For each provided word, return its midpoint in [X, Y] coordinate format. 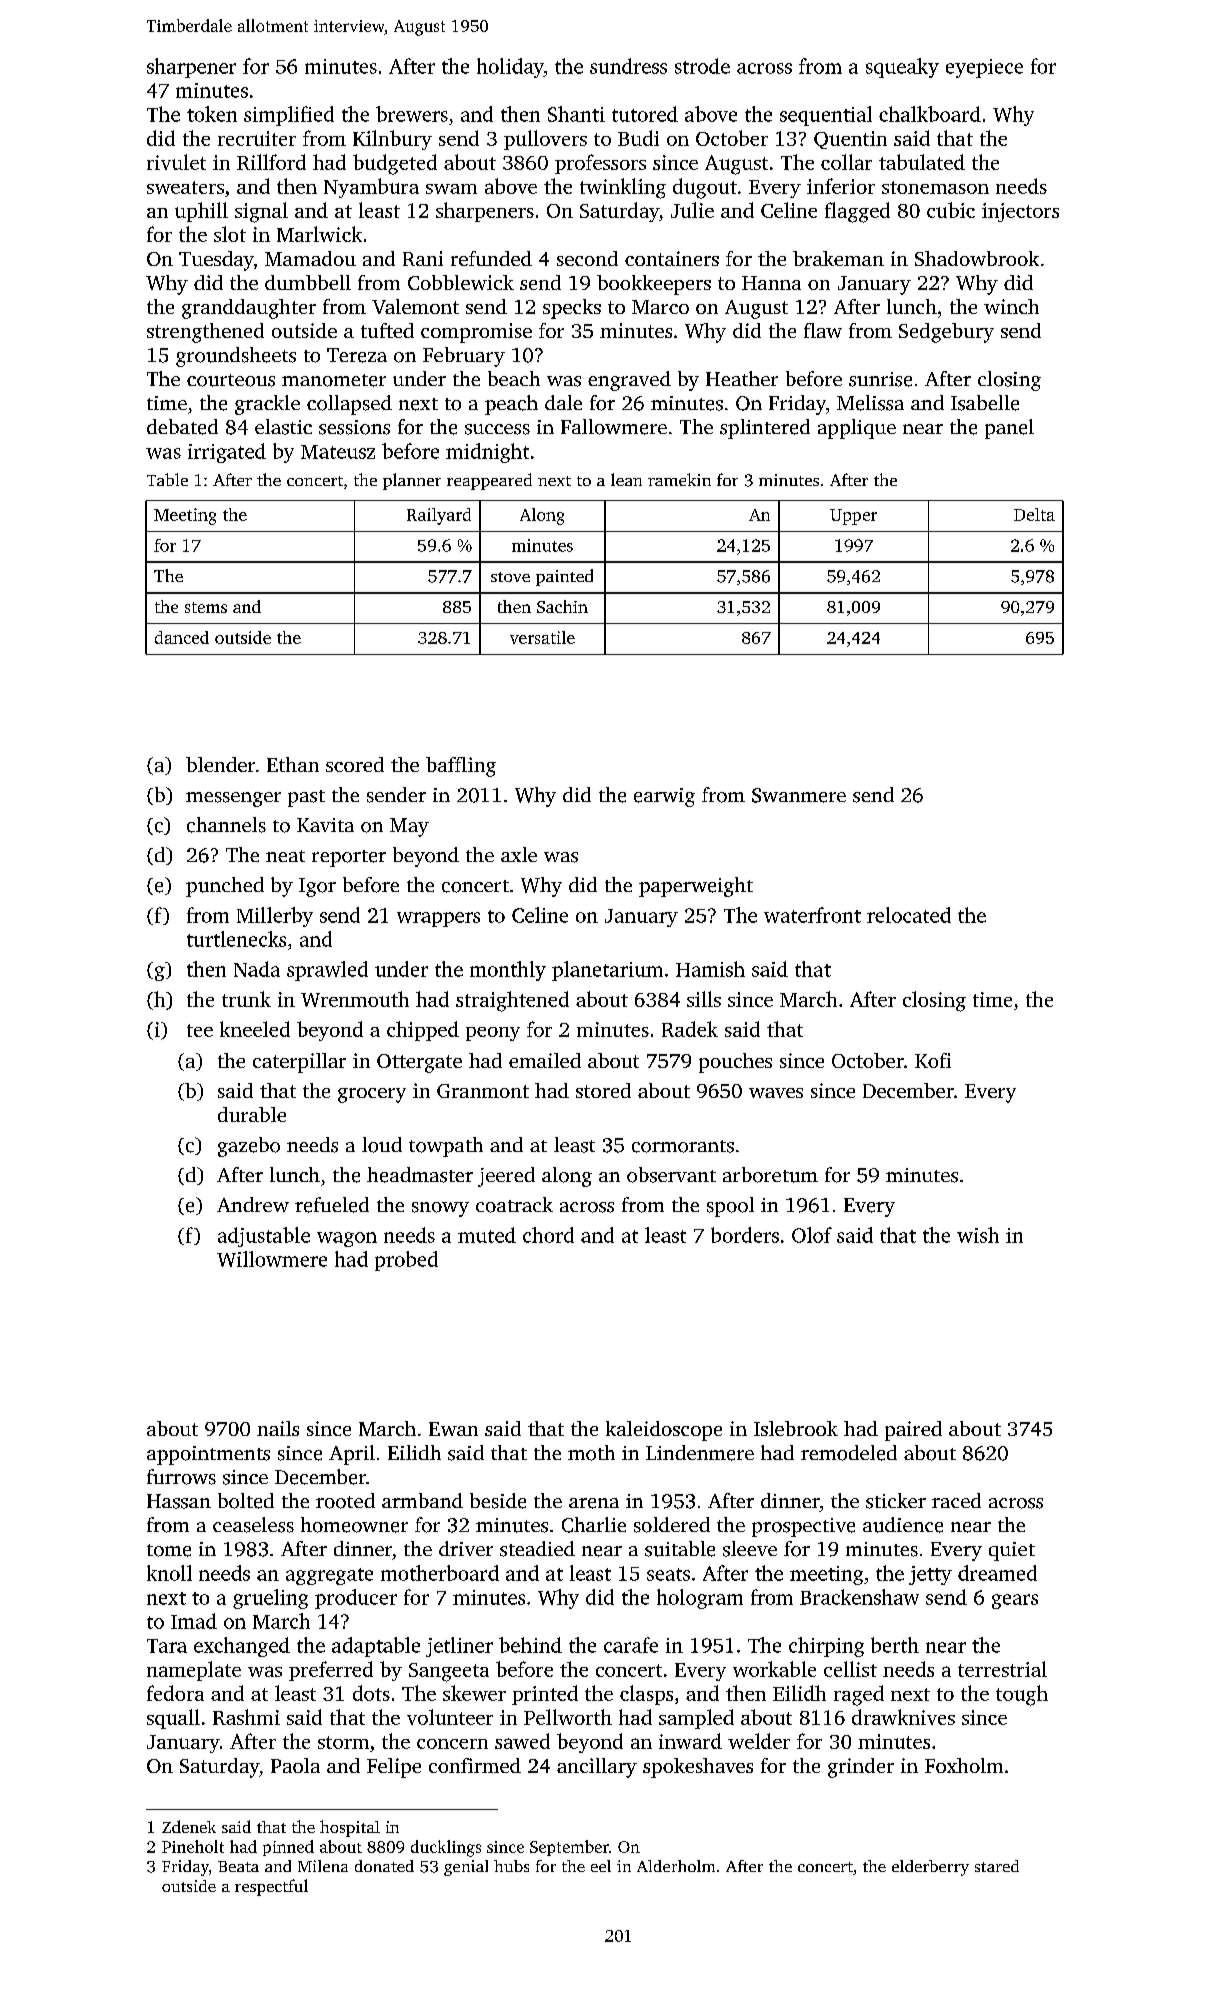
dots [371, 1693]
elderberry [930, 1868]
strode [702, 66]
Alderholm [676, 1866]
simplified [289, 116]
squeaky [902, 68]
